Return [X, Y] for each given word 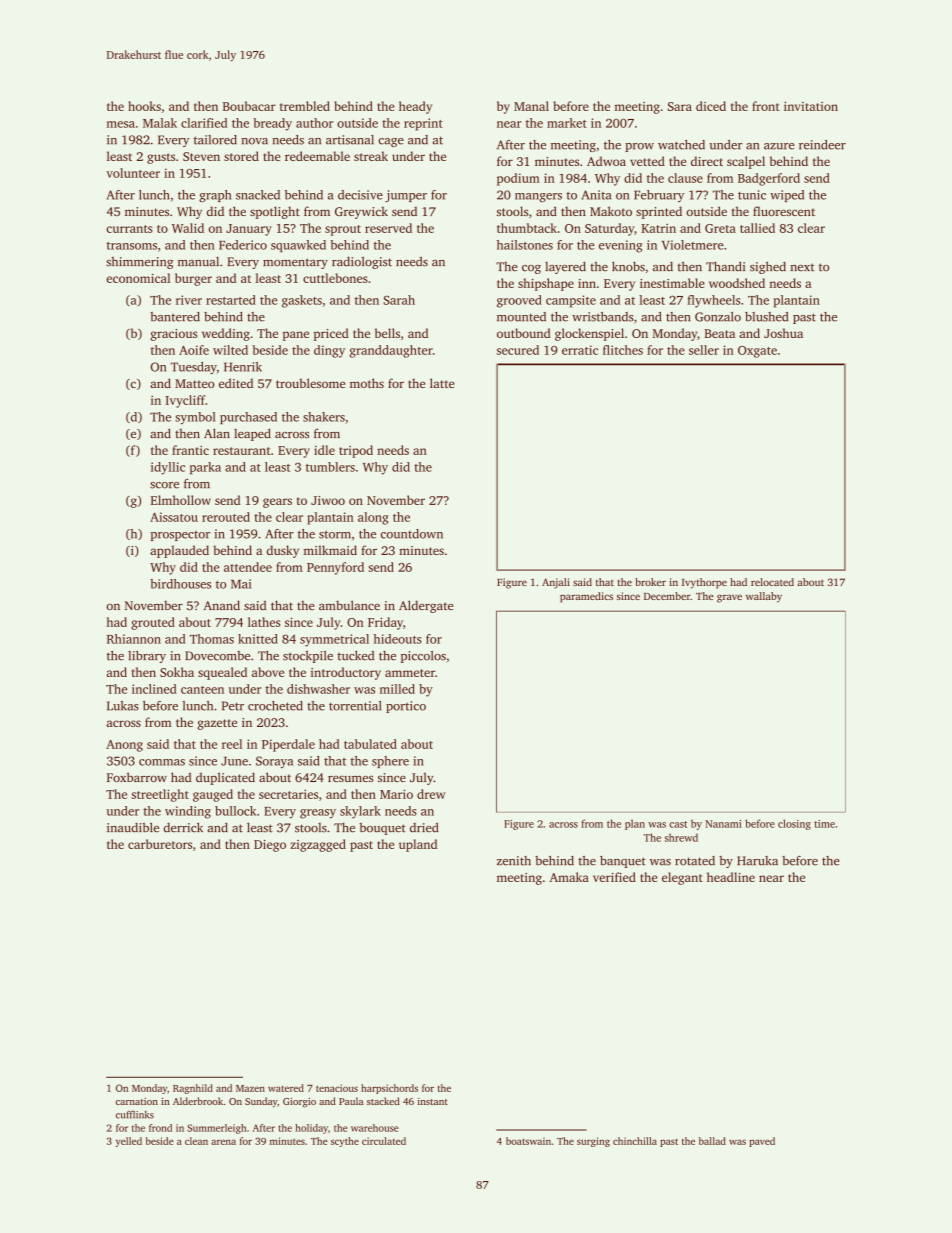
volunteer [133, 173]
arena [223, 1142]
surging [593, 1142]
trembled [305, 106]
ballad [712, 1141]
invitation [811, 106]
